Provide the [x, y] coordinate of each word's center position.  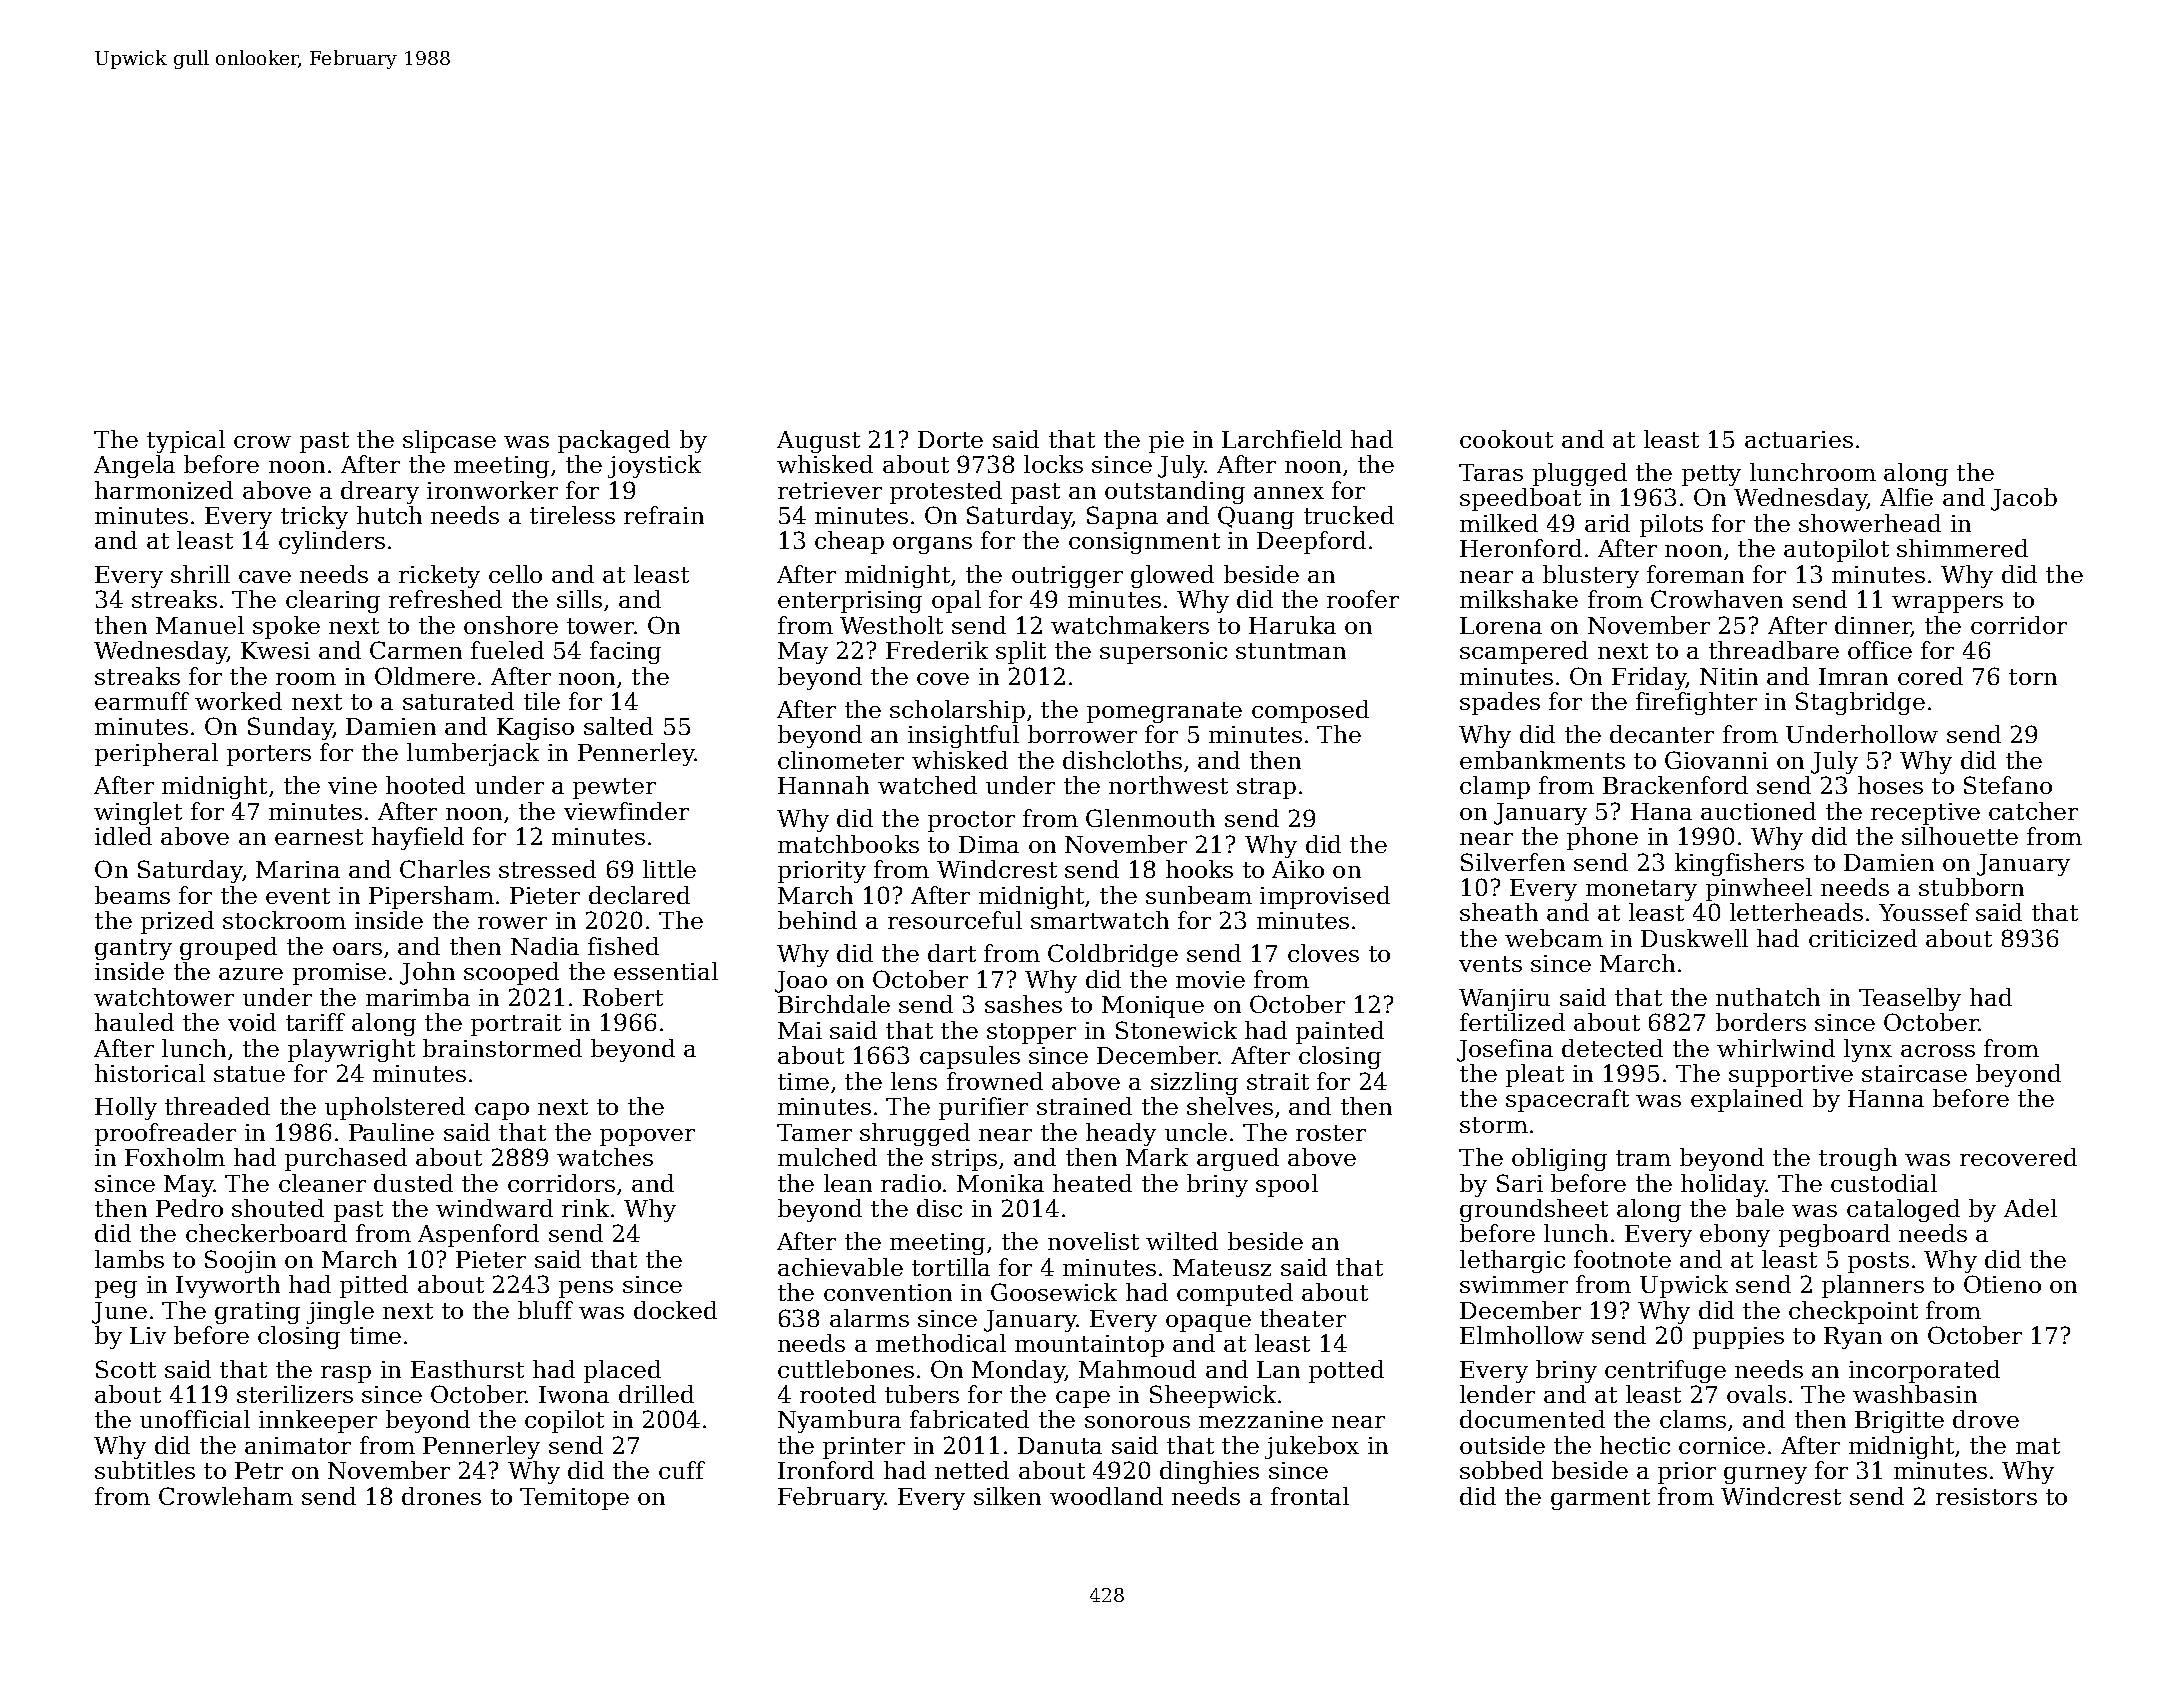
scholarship [957, 711]
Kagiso [535, 729]
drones [441, 1496]
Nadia [545, 946]
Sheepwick [1213, 1396]
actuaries [1799, 439]
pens [586, 1289]
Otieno [2002, 1284]
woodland [1106, 1496]
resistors [1986, 1496]
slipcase [449, 441]
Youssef [1924, 912]
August [818, 442]
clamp [1495, 787]
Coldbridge [1113, 955]
